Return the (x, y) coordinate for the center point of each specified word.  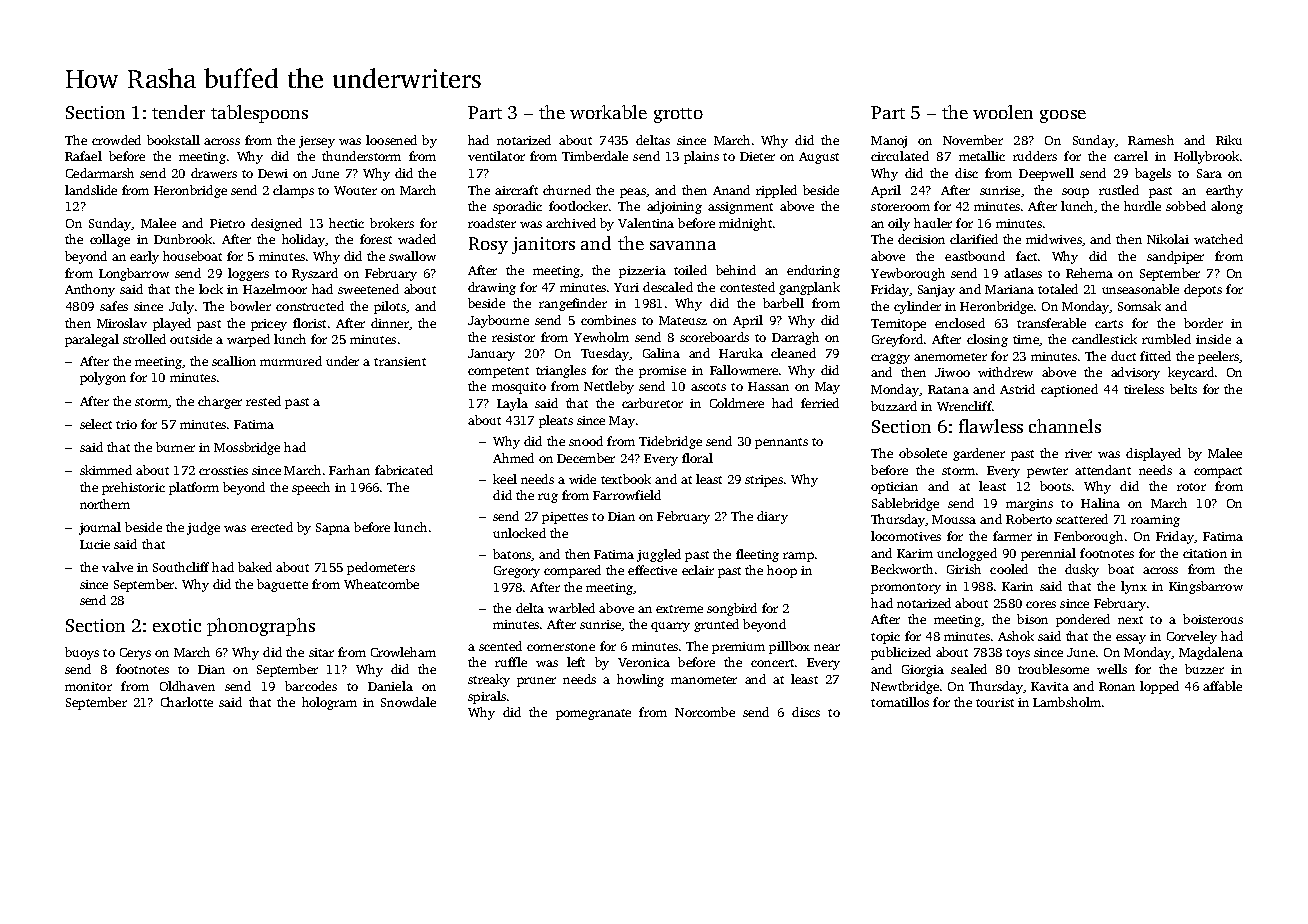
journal (100, 528)
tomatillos (900, 702)
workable (608, 112)
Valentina (646, 223)
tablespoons (259, 114)
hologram (329, 703)
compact (1218, 472)
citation (1205, 553)
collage (110, 240)
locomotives (906, 536)
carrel (1131, 156)
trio (126, 424)
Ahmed (513, 458)
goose (1063, 116)
